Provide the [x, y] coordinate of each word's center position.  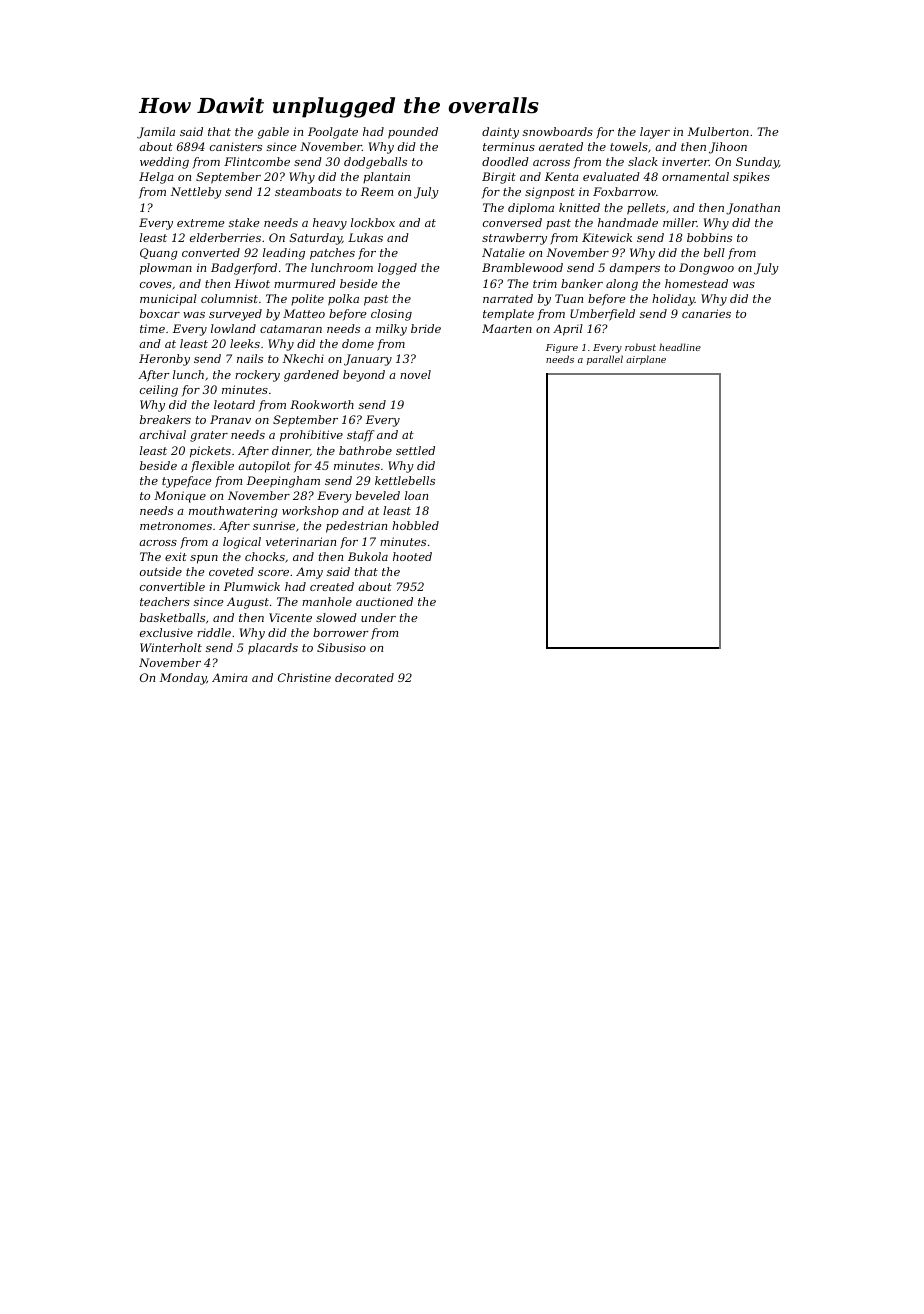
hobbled [415, 525]
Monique [180, 497]
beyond [364, 376]
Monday [183, 679]
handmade [628, 222]
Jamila [156, 133]
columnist [229, 298]
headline [680, 347]
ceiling [159, 391]
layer [655, 133]
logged [397, 269]
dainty [500, 133]
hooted [412, 556]
